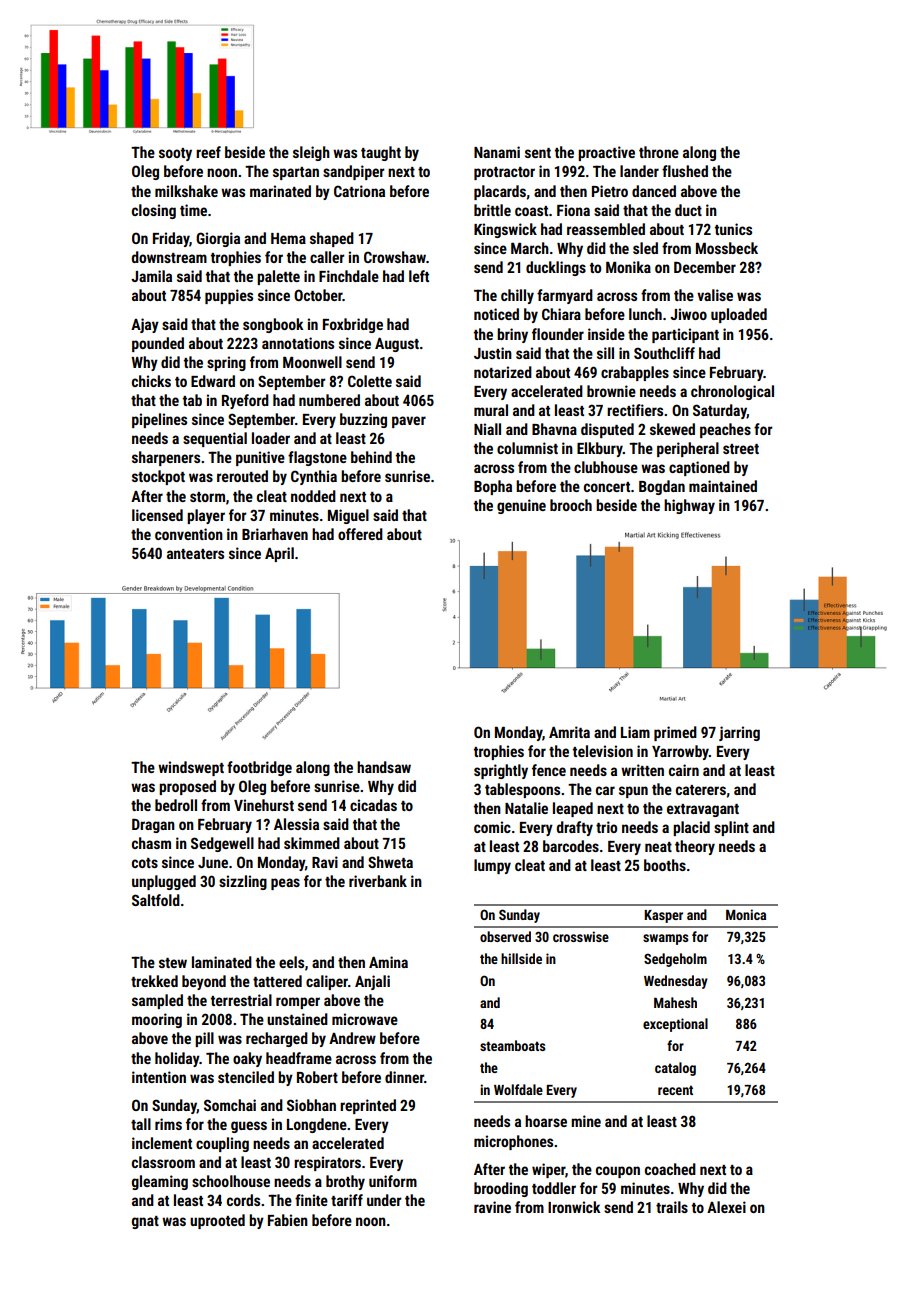 This image has height=1292, width=909. Describe the element at coordinates (208, 152) in the image. I see `reef` at that location.
